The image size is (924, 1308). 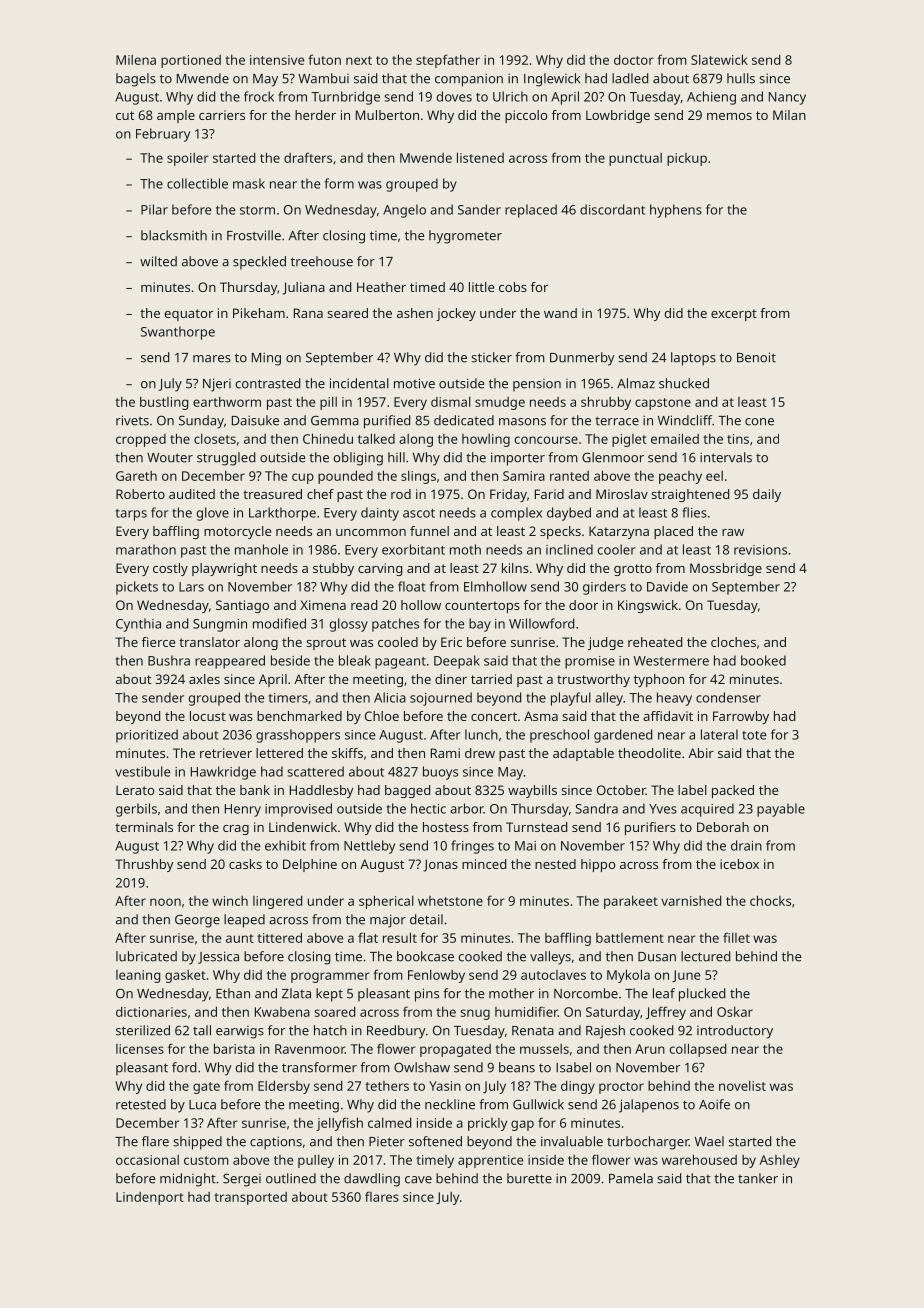 I want to click on Almaz, so click(x=636, y=383).
